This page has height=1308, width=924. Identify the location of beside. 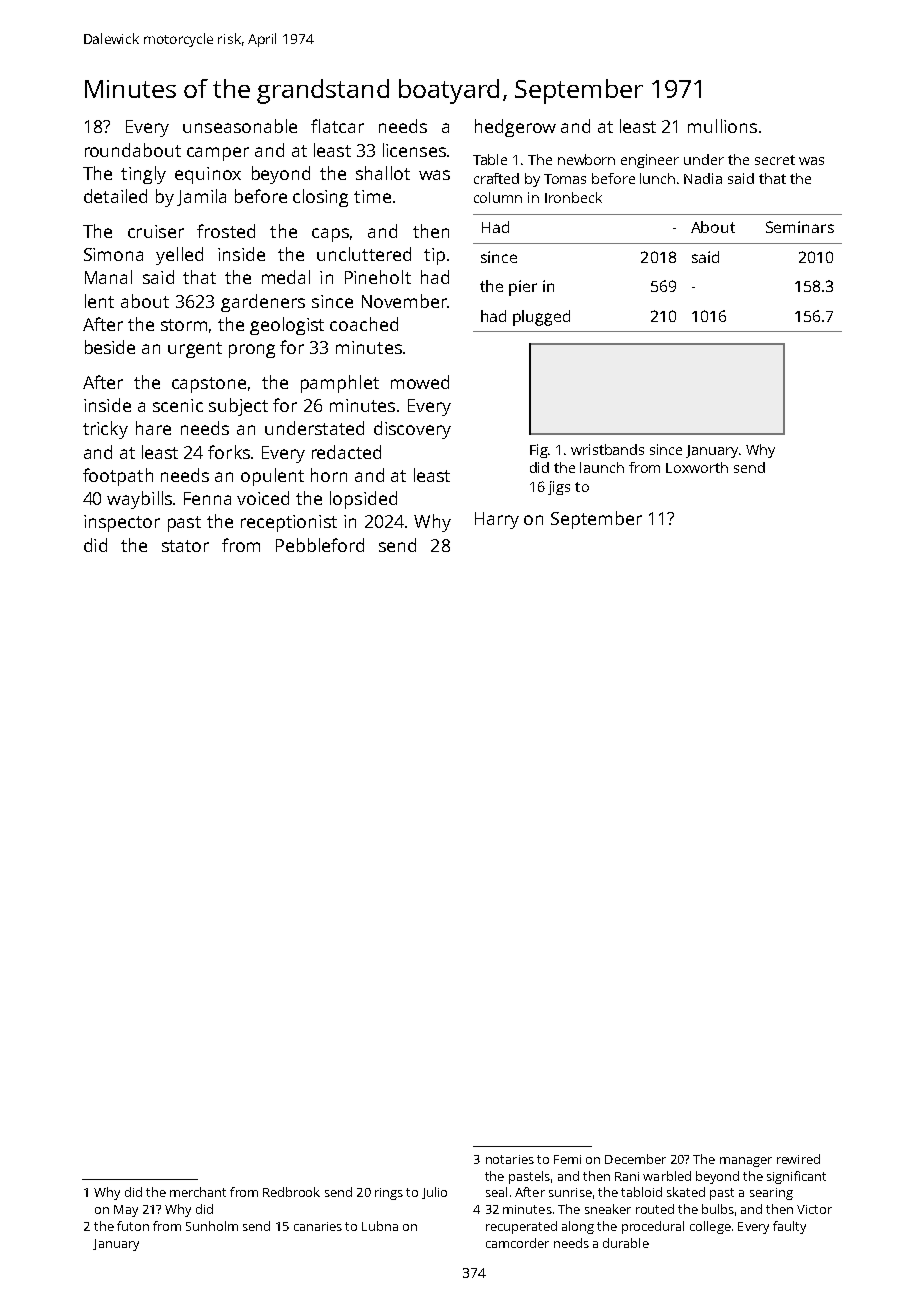
(110, 347).
